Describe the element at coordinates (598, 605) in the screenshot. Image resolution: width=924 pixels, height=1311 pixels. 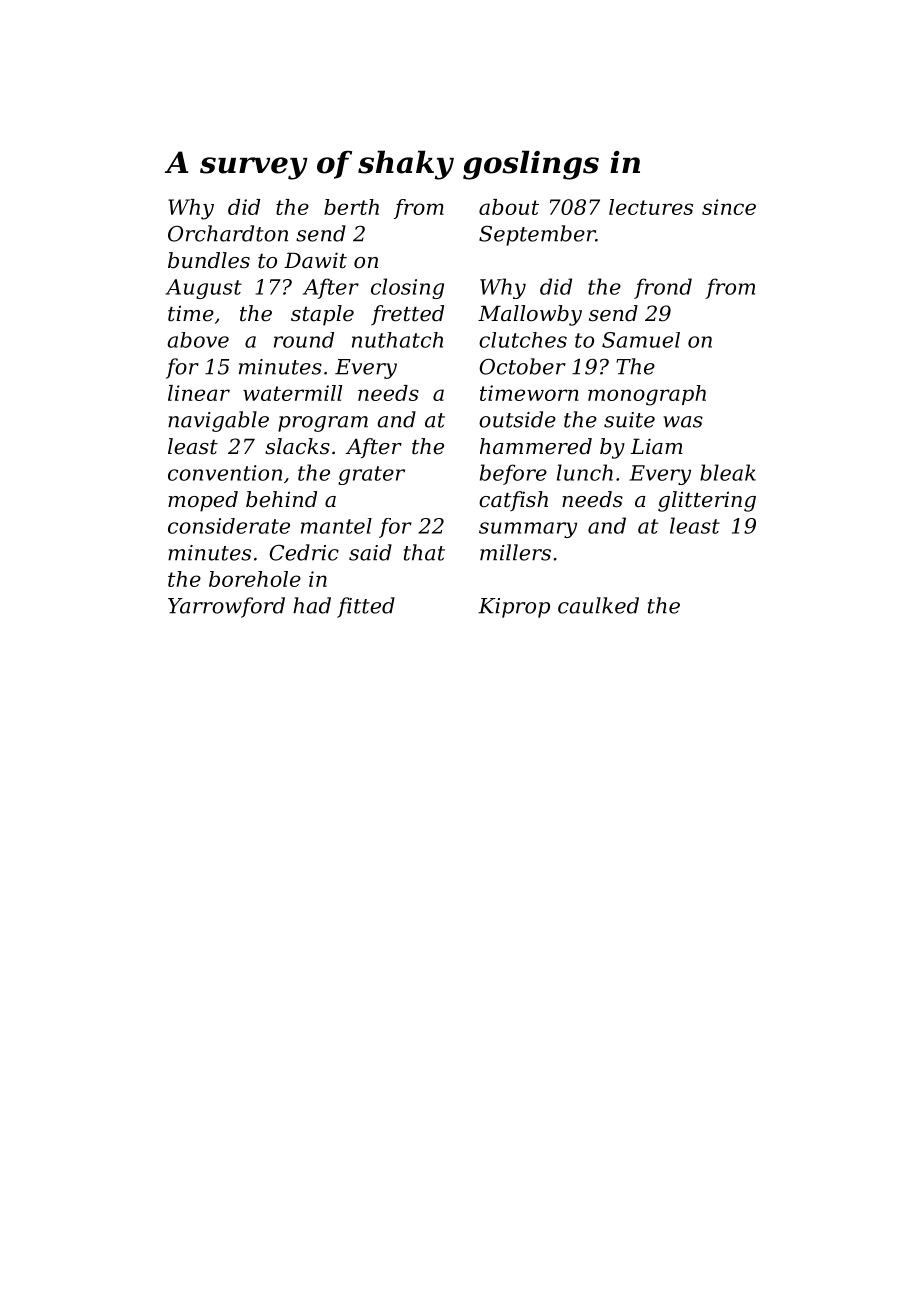
I see `caulked` at that location.
